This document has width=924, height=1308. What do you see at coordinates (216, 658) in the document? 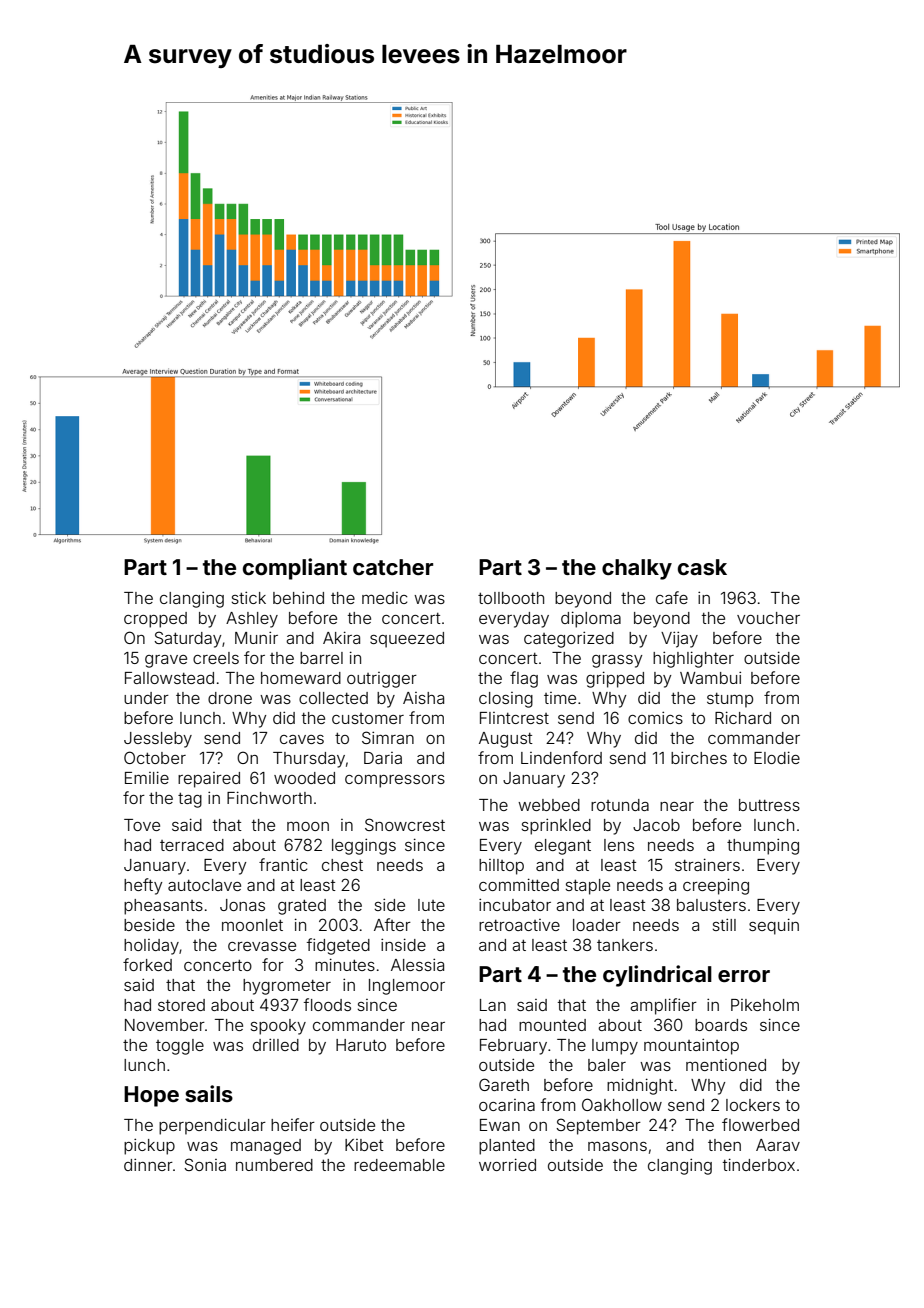
I see `creels` at bounding box center [216, 658].
